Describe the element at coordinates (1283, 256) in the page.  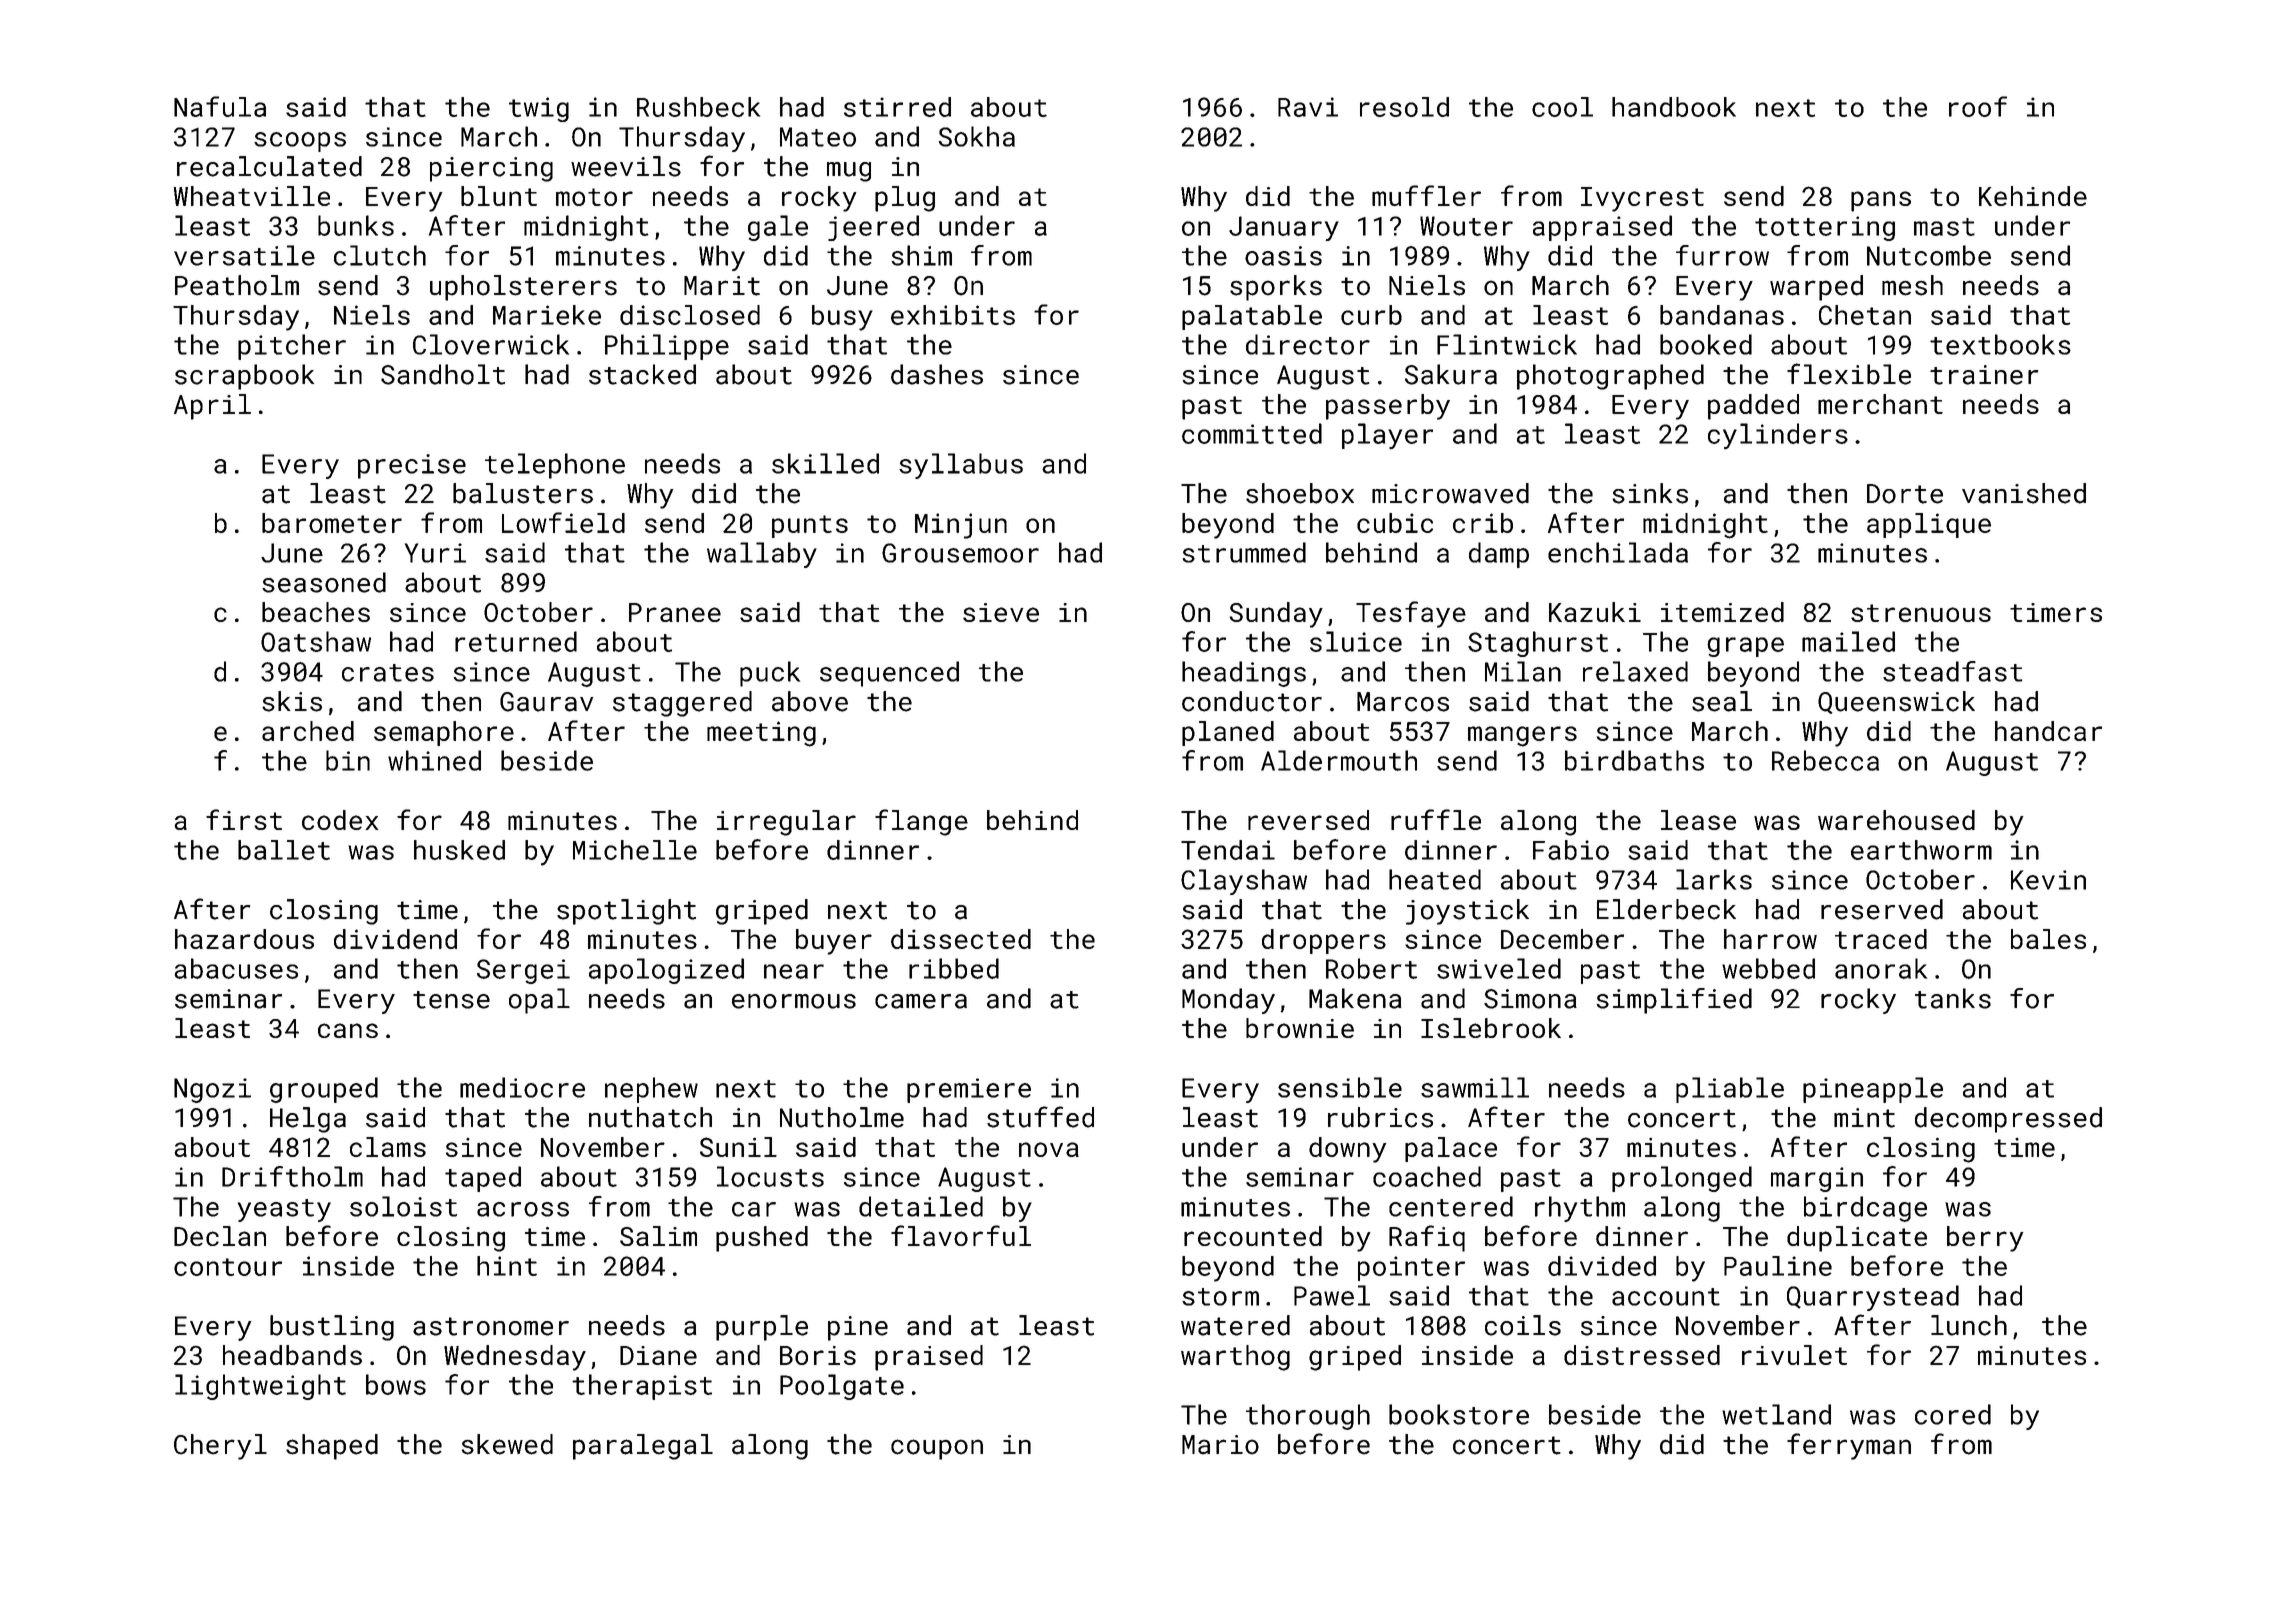
I see `oasis` at that location.
